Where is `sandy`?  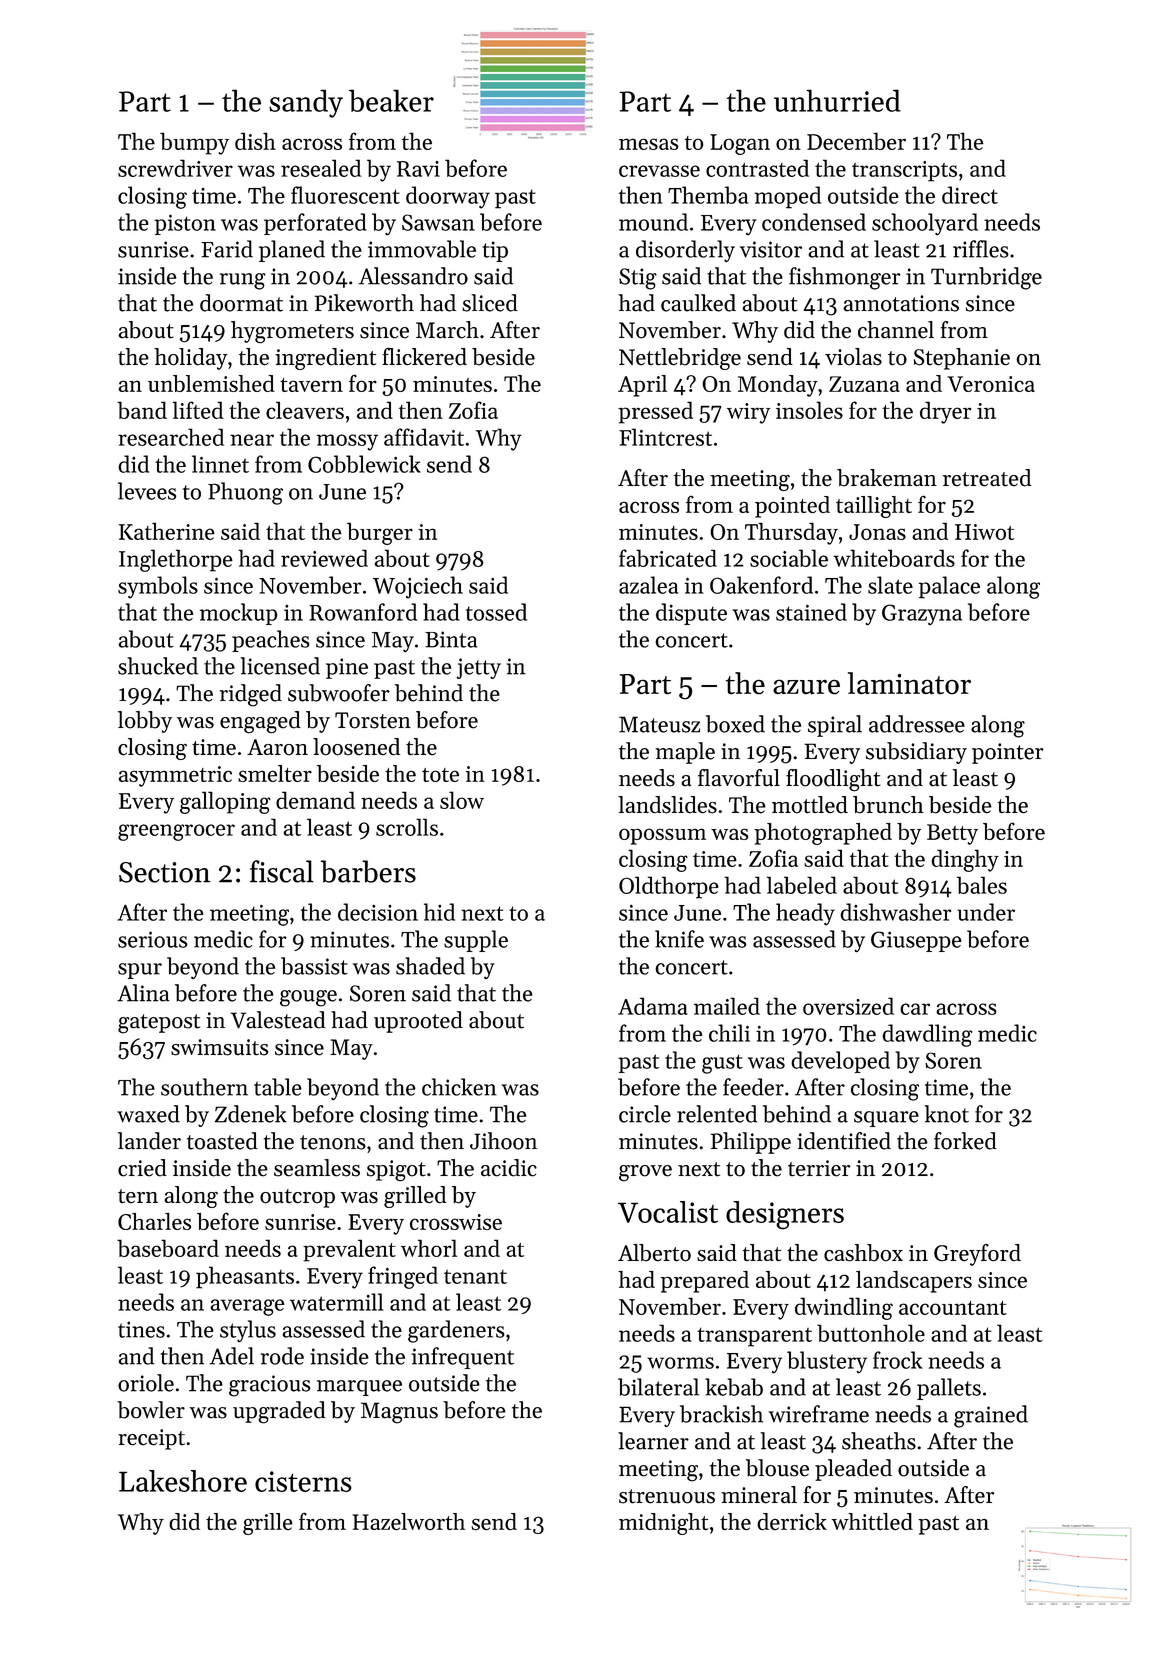
sandy is located at coordinates (306, 103).
